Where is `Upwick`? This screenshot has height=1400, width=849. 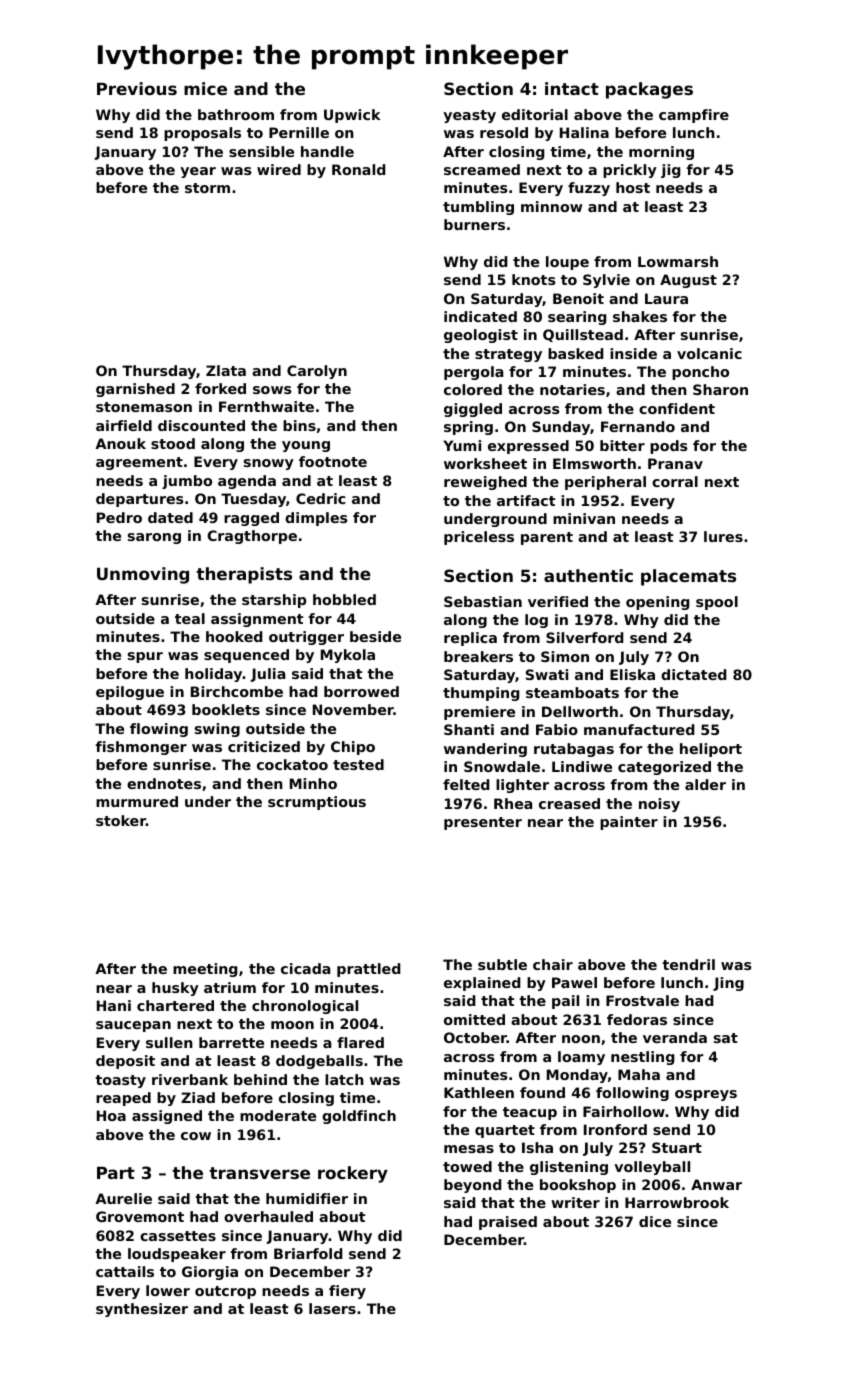
Upwick is located at coordinates (352, 116).
